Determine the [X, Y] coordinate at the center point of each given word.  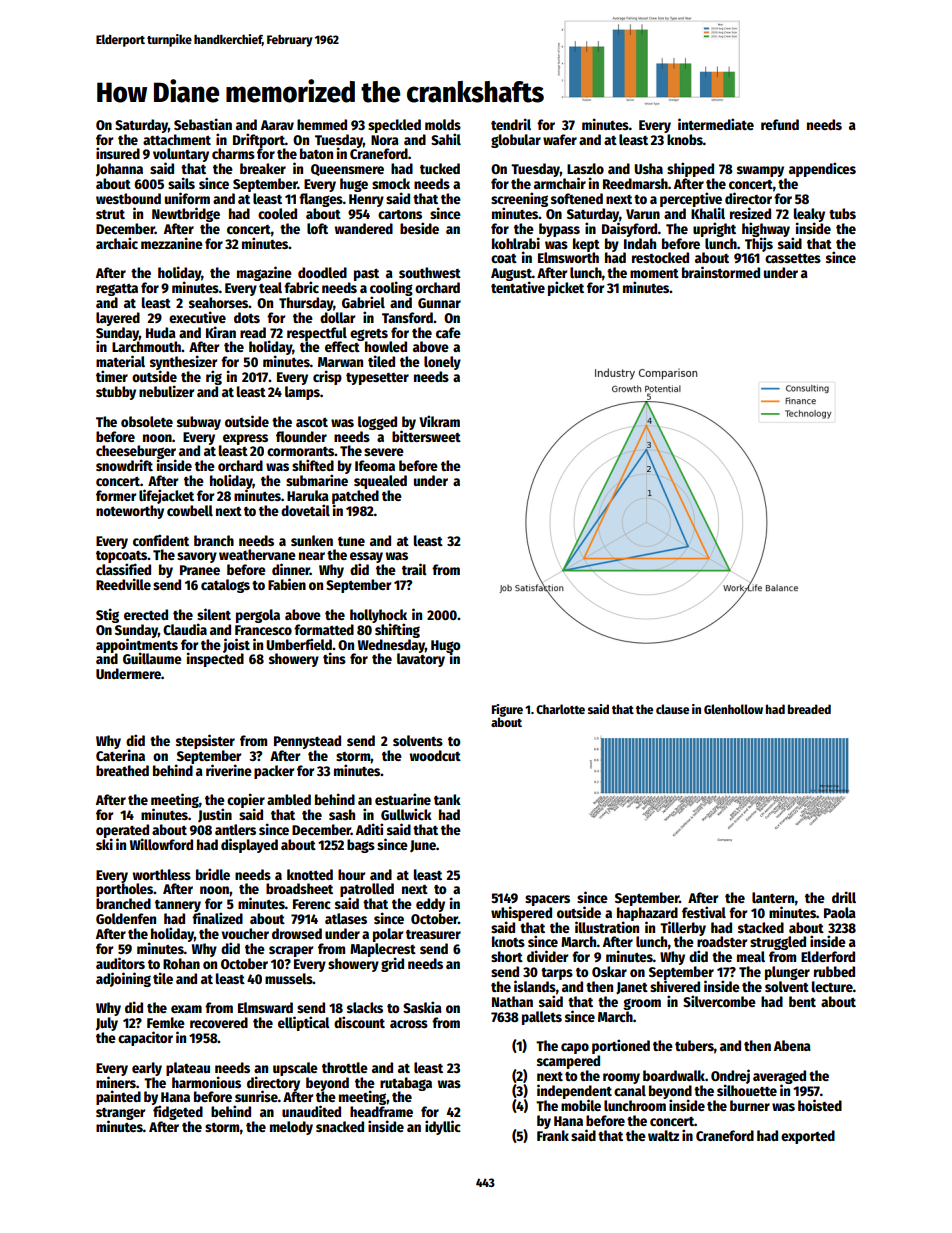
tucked [440, 168]
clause [672, 709]
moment [654, 273]
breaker [263, 168]
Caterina [120, 755]
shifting [397, 630]
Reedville [123, 584]
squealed [380, 482]
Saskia [422, 1007]
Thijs [759, 244]
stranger [120, 1114]
